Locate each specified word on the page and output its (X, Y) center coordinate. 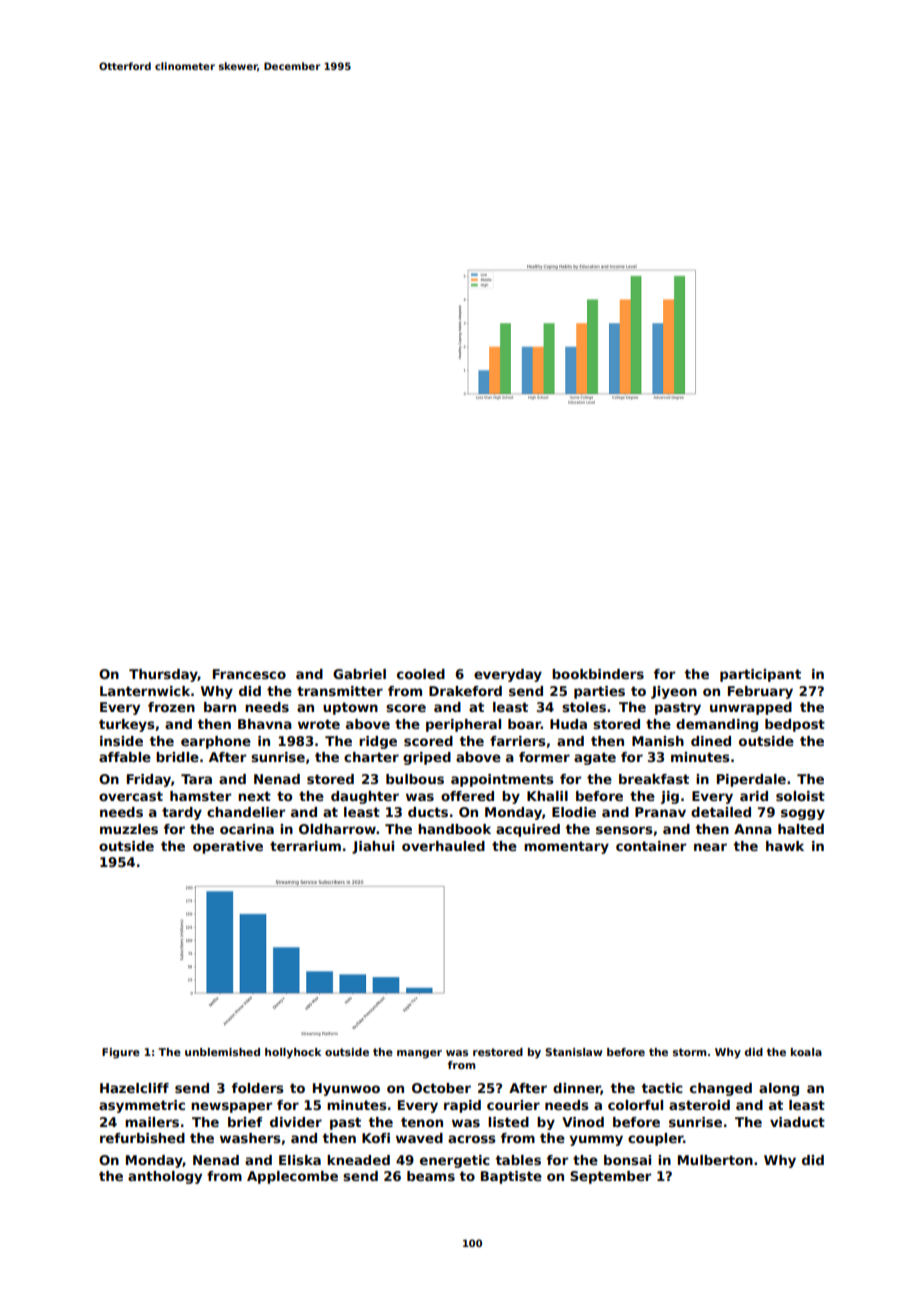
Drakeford (465, 691)
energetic (455, 1161)
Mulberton (715, 1160)
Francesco (249, 674)
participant (760, 675)
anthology (165, 1177)
